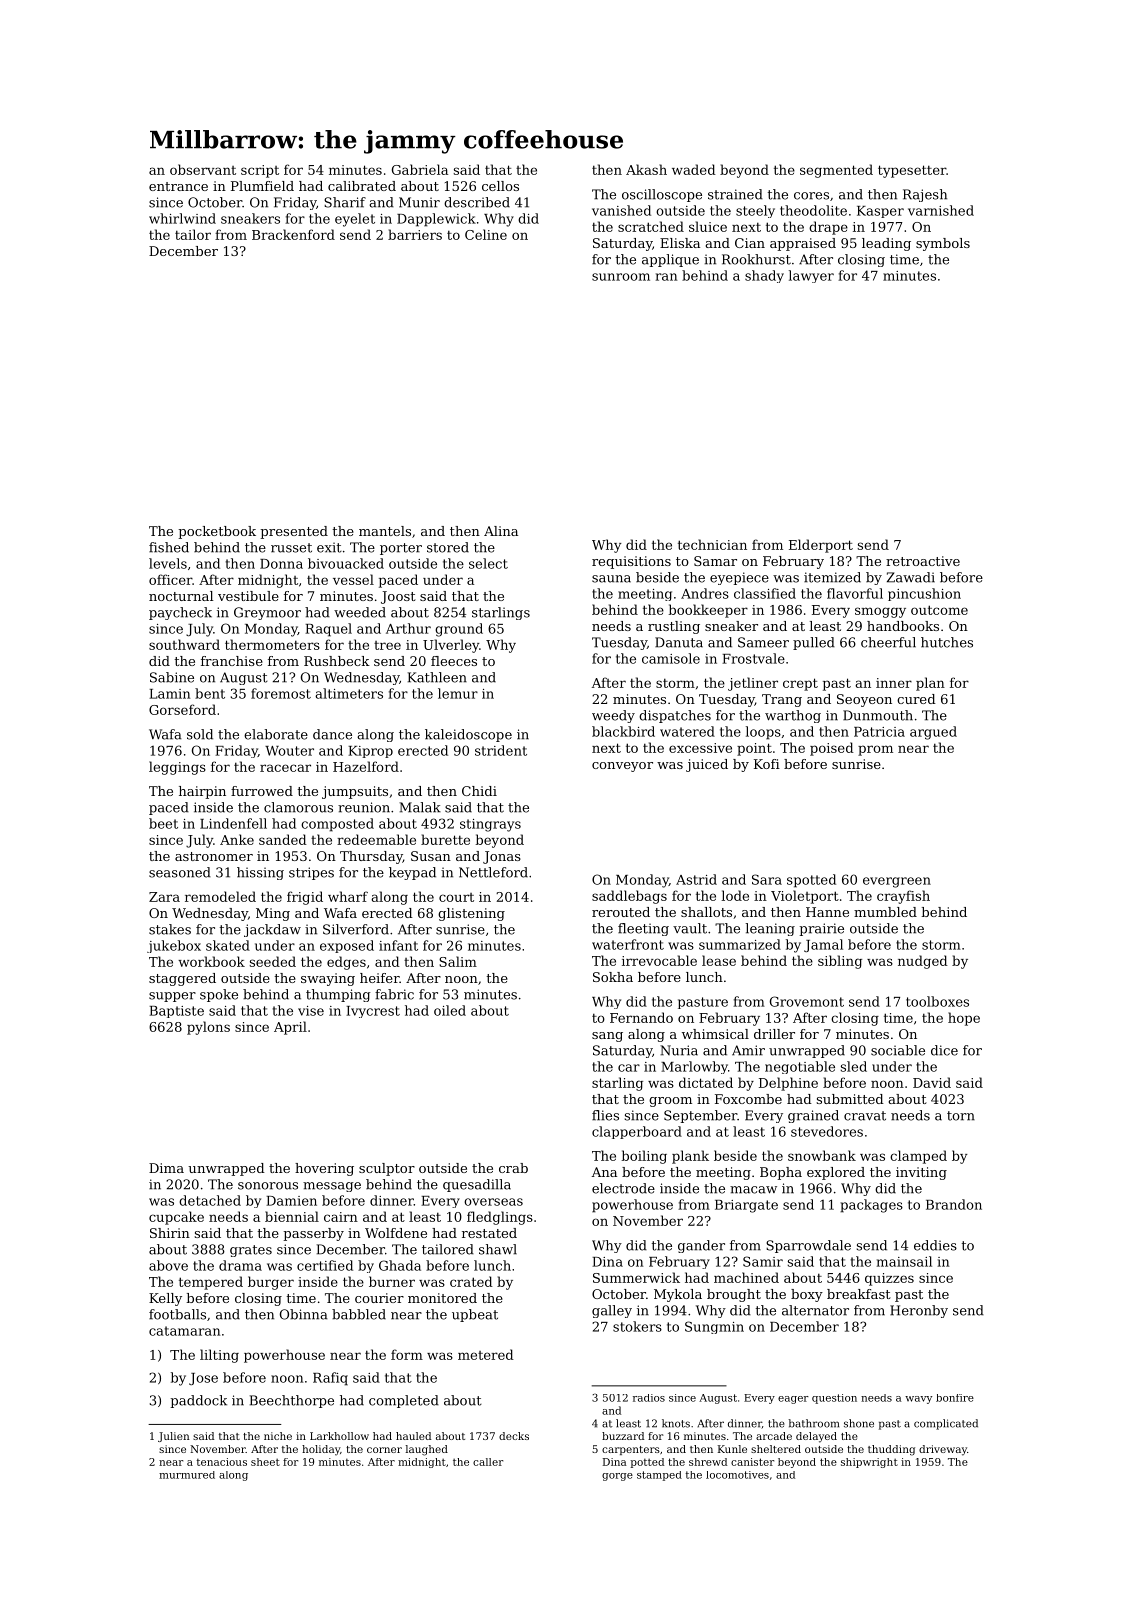  What do you see at coordinates (755, 211) in the document?
I see `steely` at bounding box center [755, 211].
